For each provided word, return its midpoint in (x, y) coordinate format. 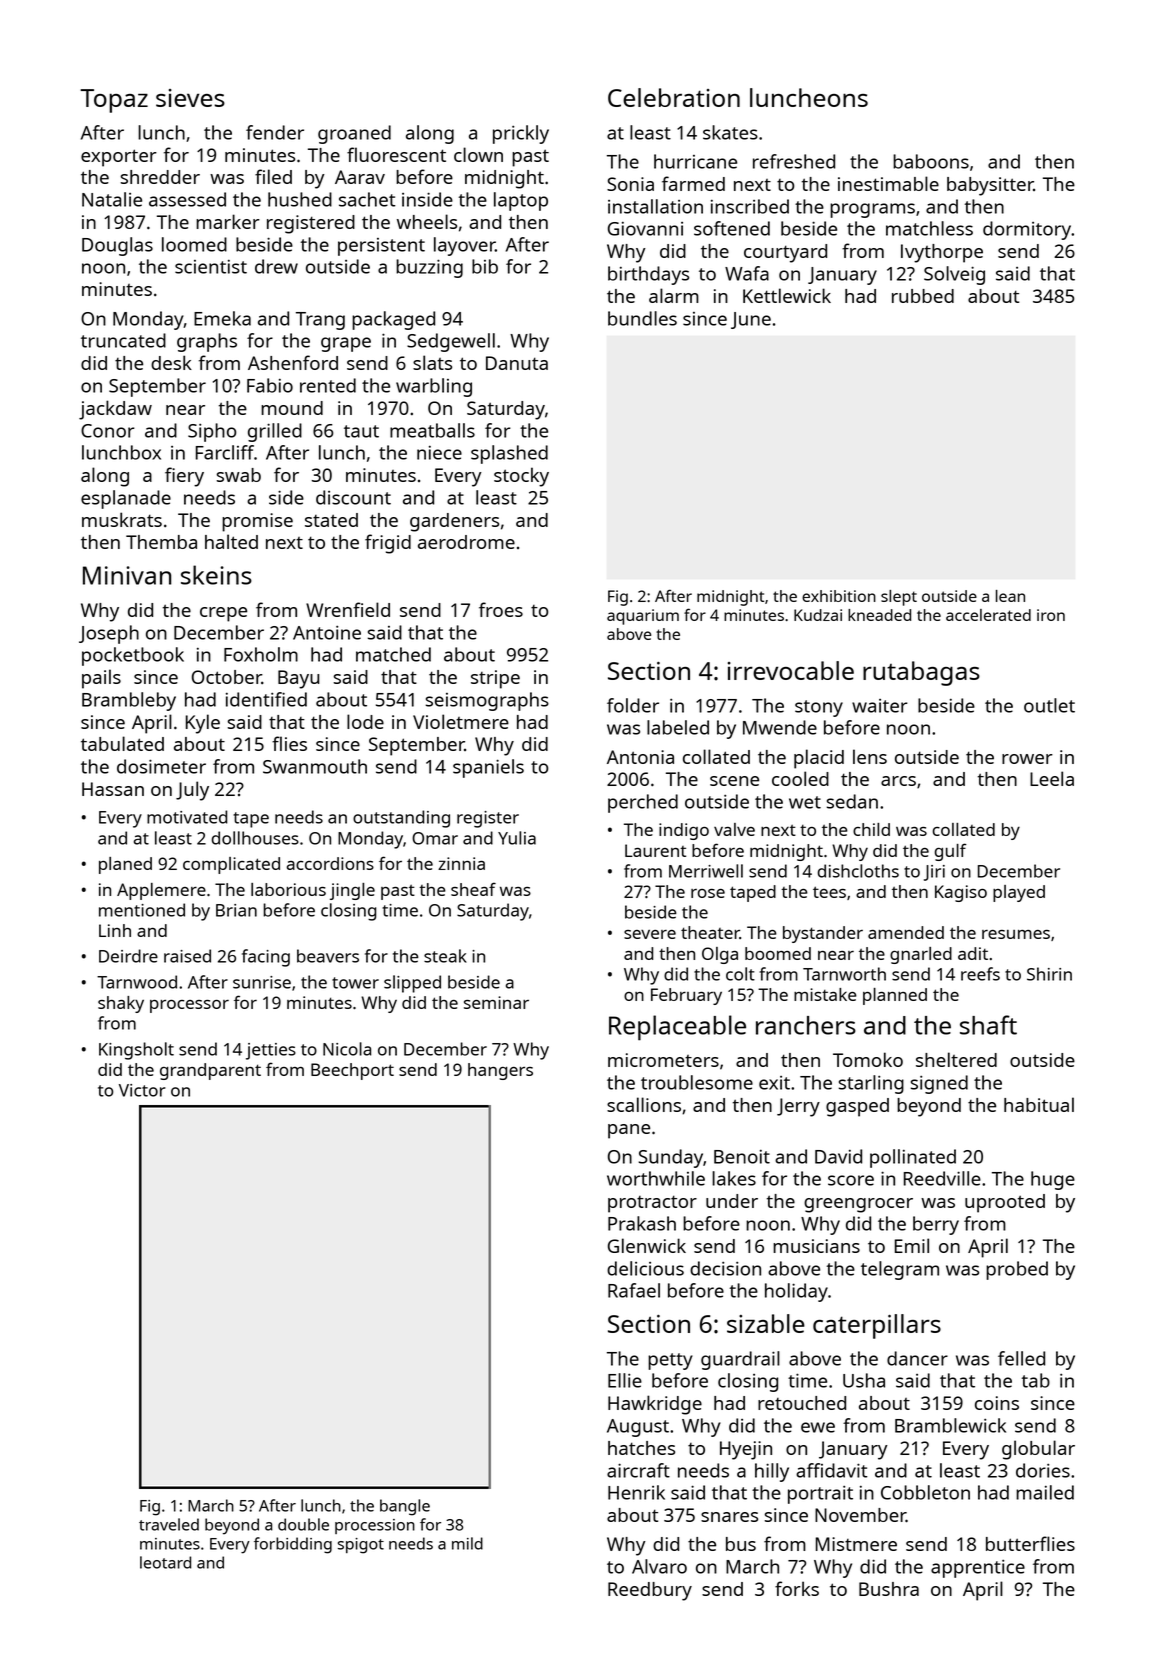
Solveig (954, 275)
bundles (642, 318)
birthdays (648, 275)
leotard (165, 1562)
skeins (216, 575)
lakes (734, 1178)
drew (276, 266)
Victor (142, 1090)
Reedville (942, 1178)
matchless (929, 228)
